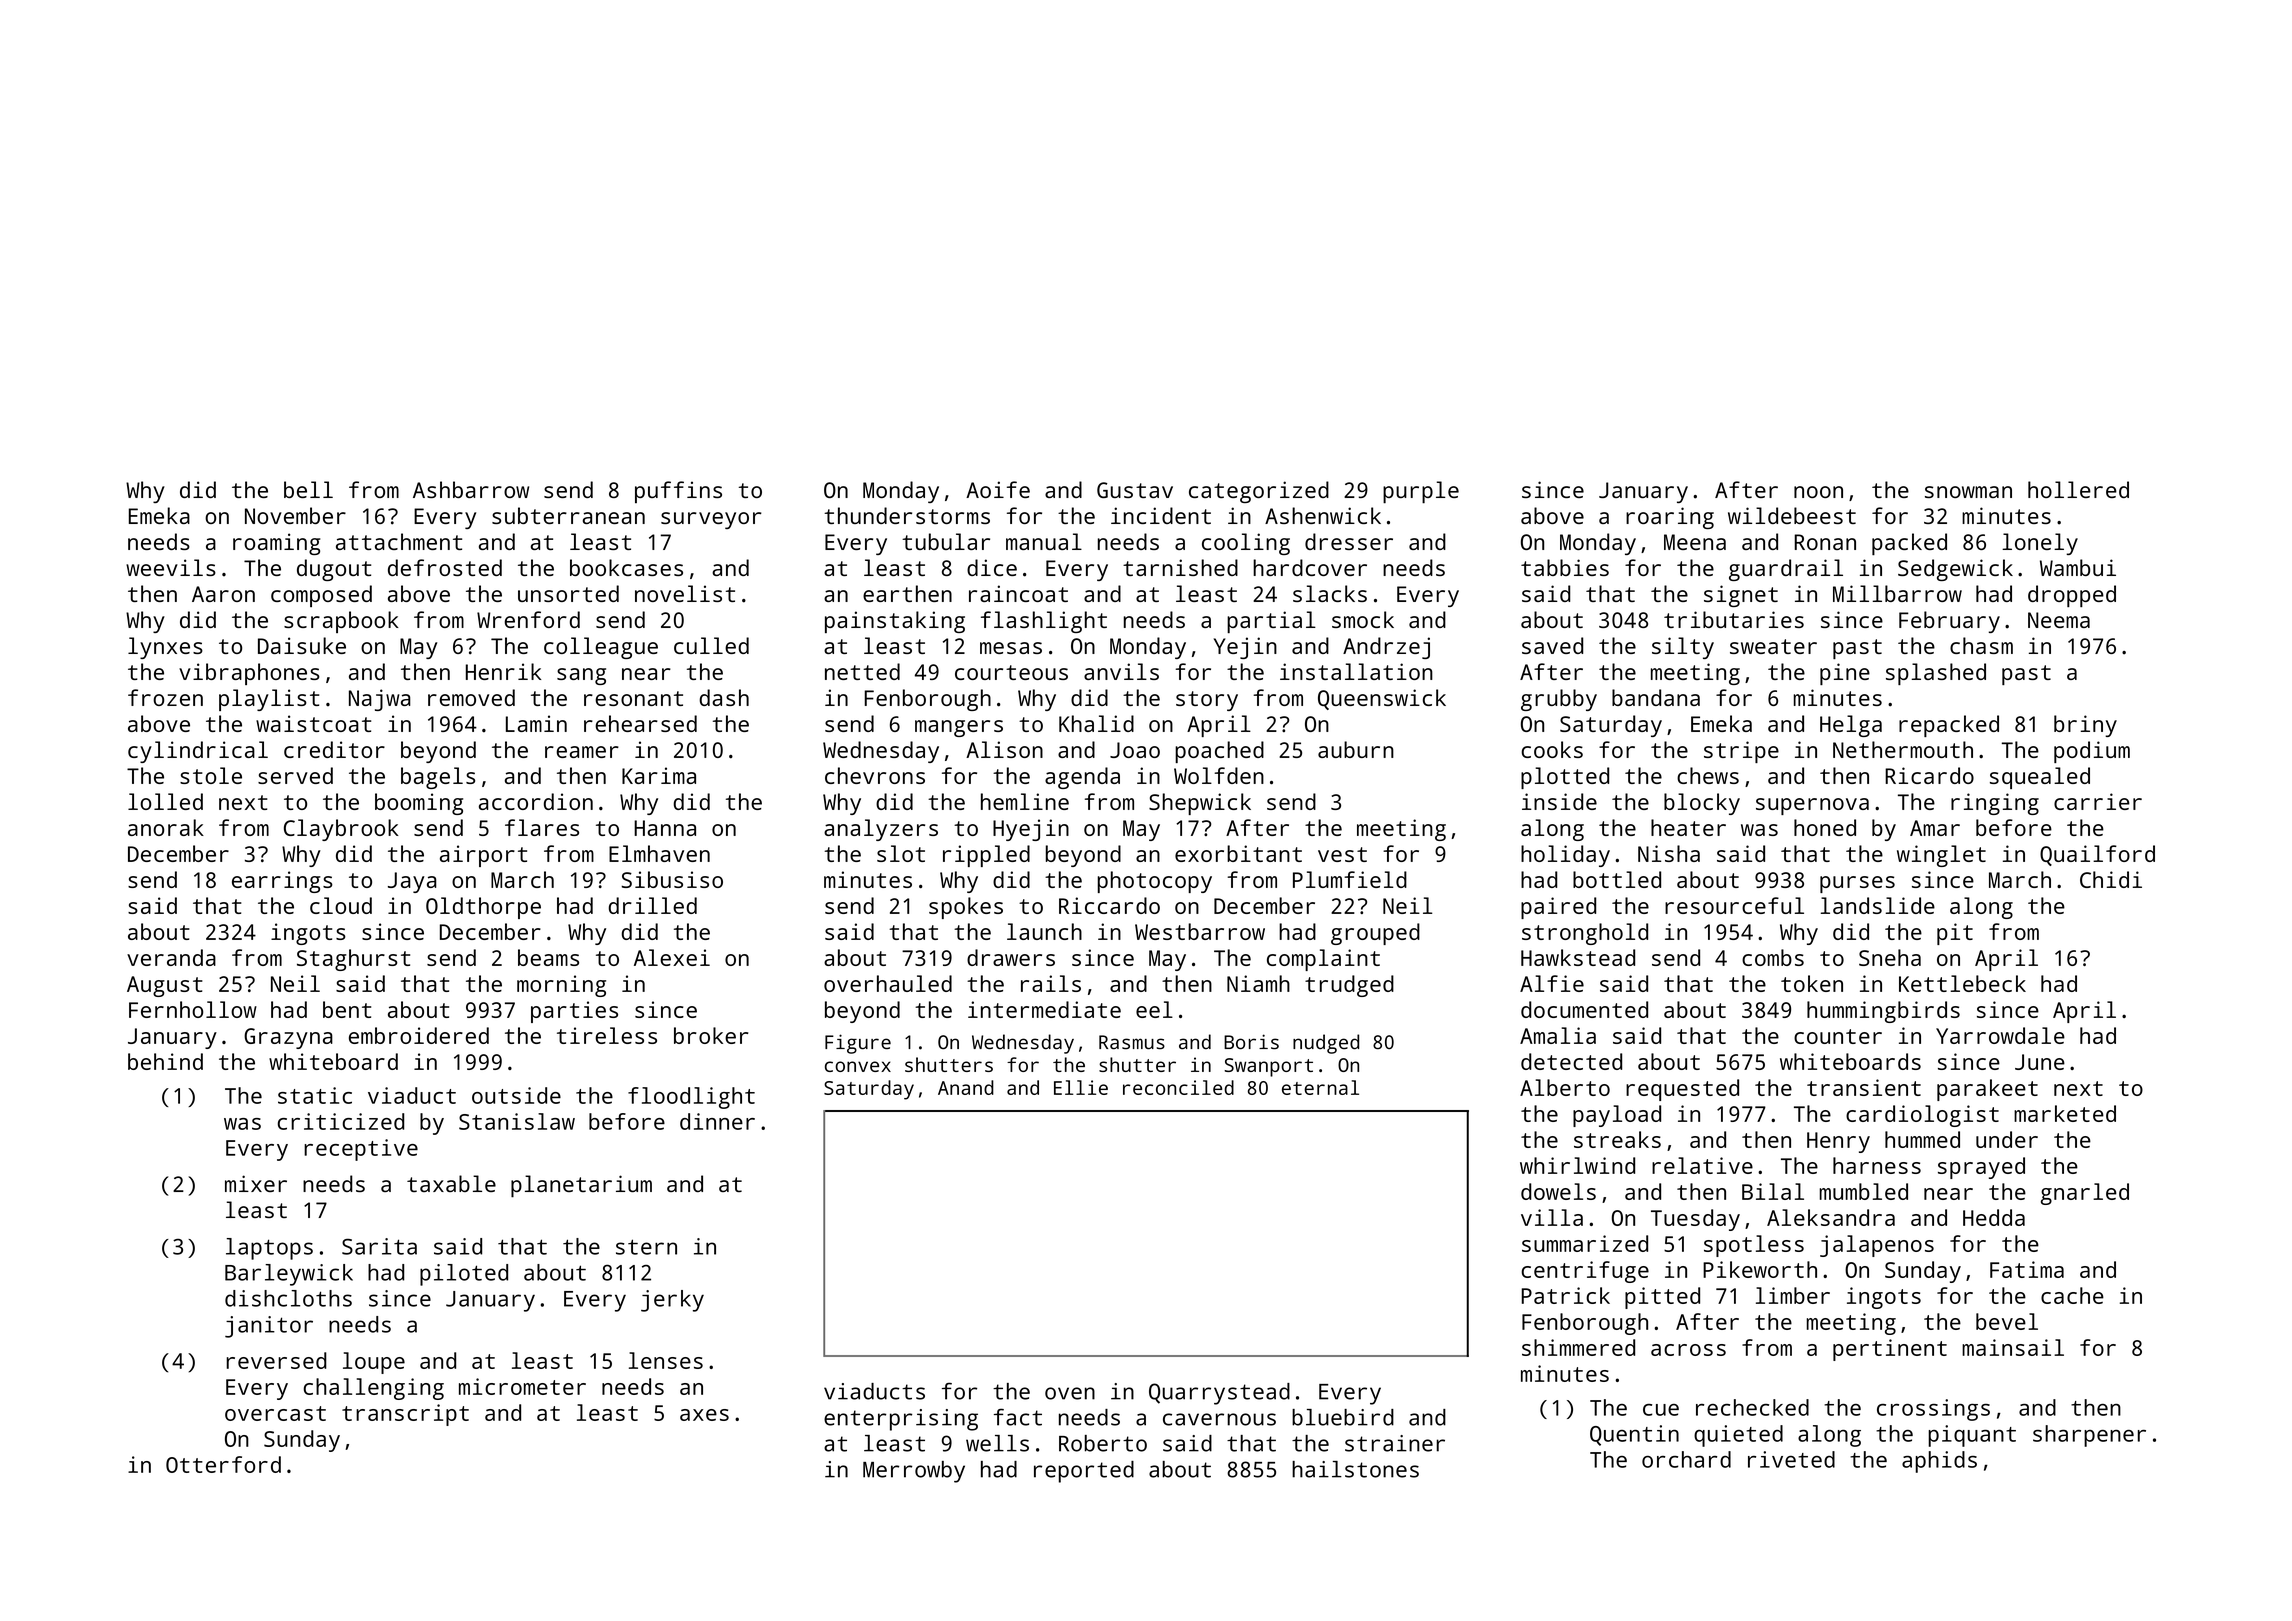  What do you see at coordinates (666, 1360) in the screenshot?
I see `lenses` at bounding box center [666, 1360].
